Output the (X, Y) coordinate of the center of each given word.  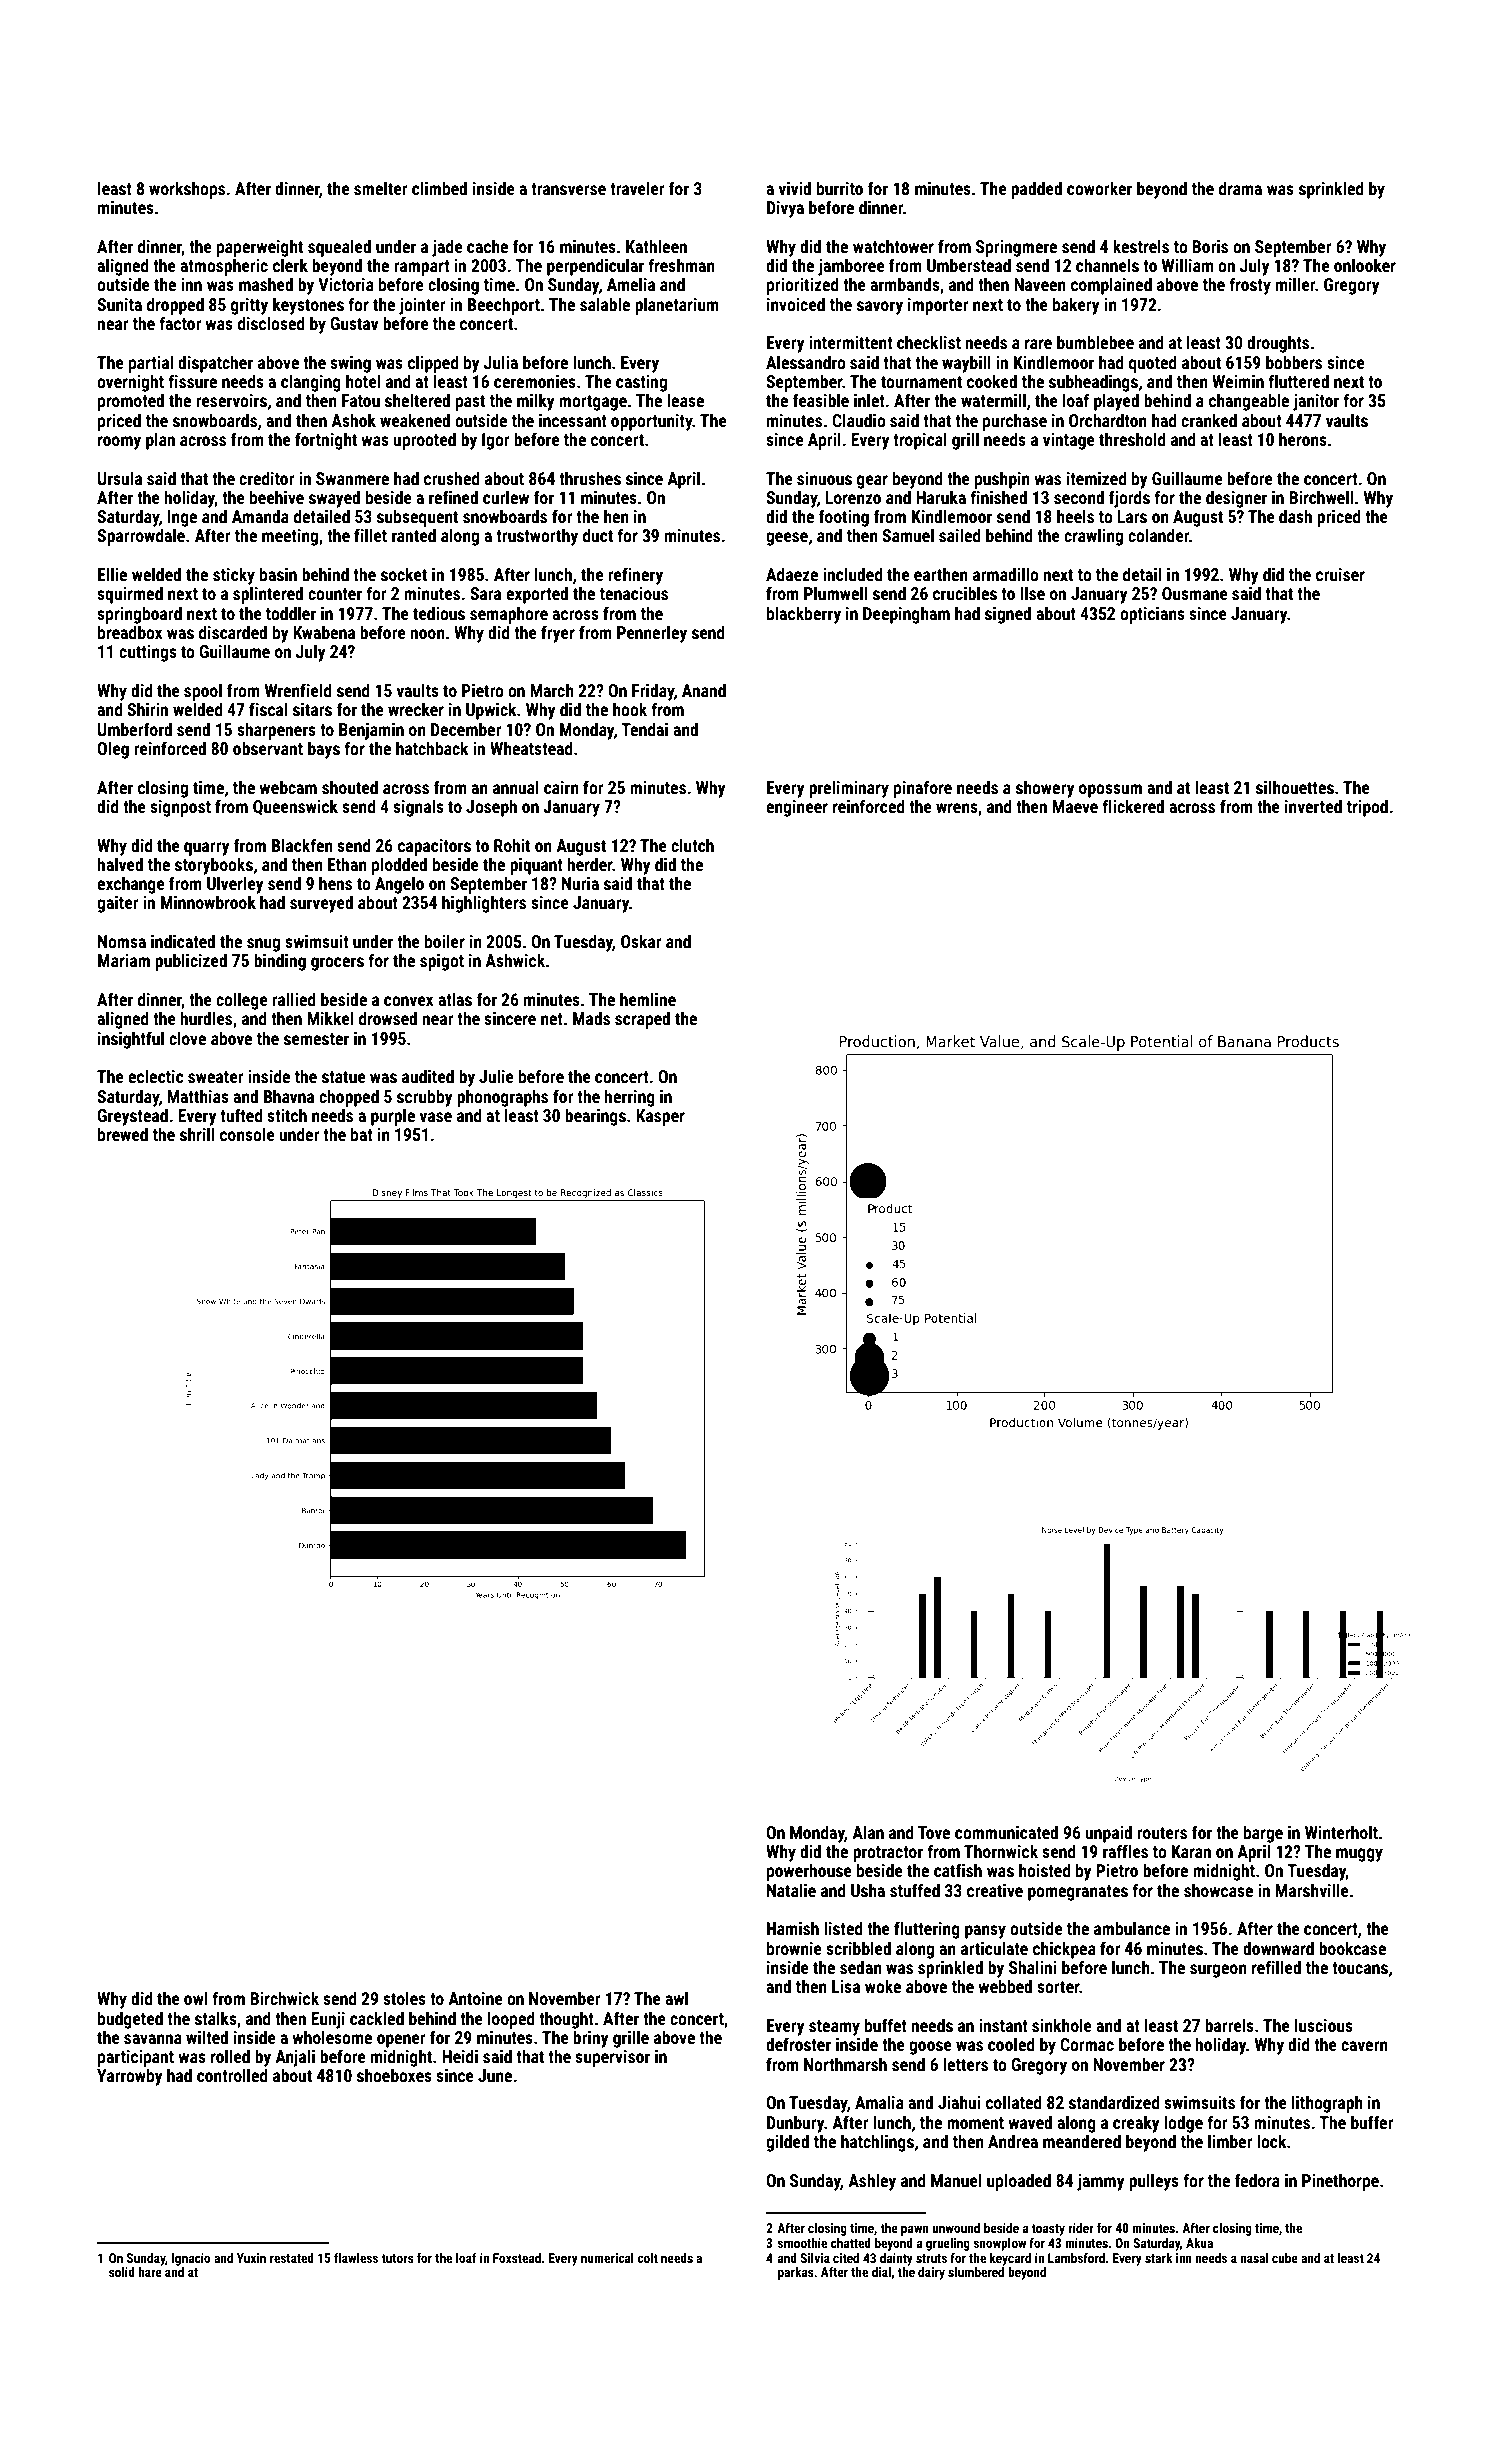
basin (278, 574)
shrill (197, 1134)
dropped (175, 306)
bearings (595, 1117)
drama (1240, 188)
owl (196, 1998)
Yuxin (251, 2258)
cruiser (1340, 574)
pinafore (923, 789)
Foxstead (517, 2258)
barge (1263, 1834)
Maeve (1075, 806)
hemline (648, 999)
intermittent (851, 342)
